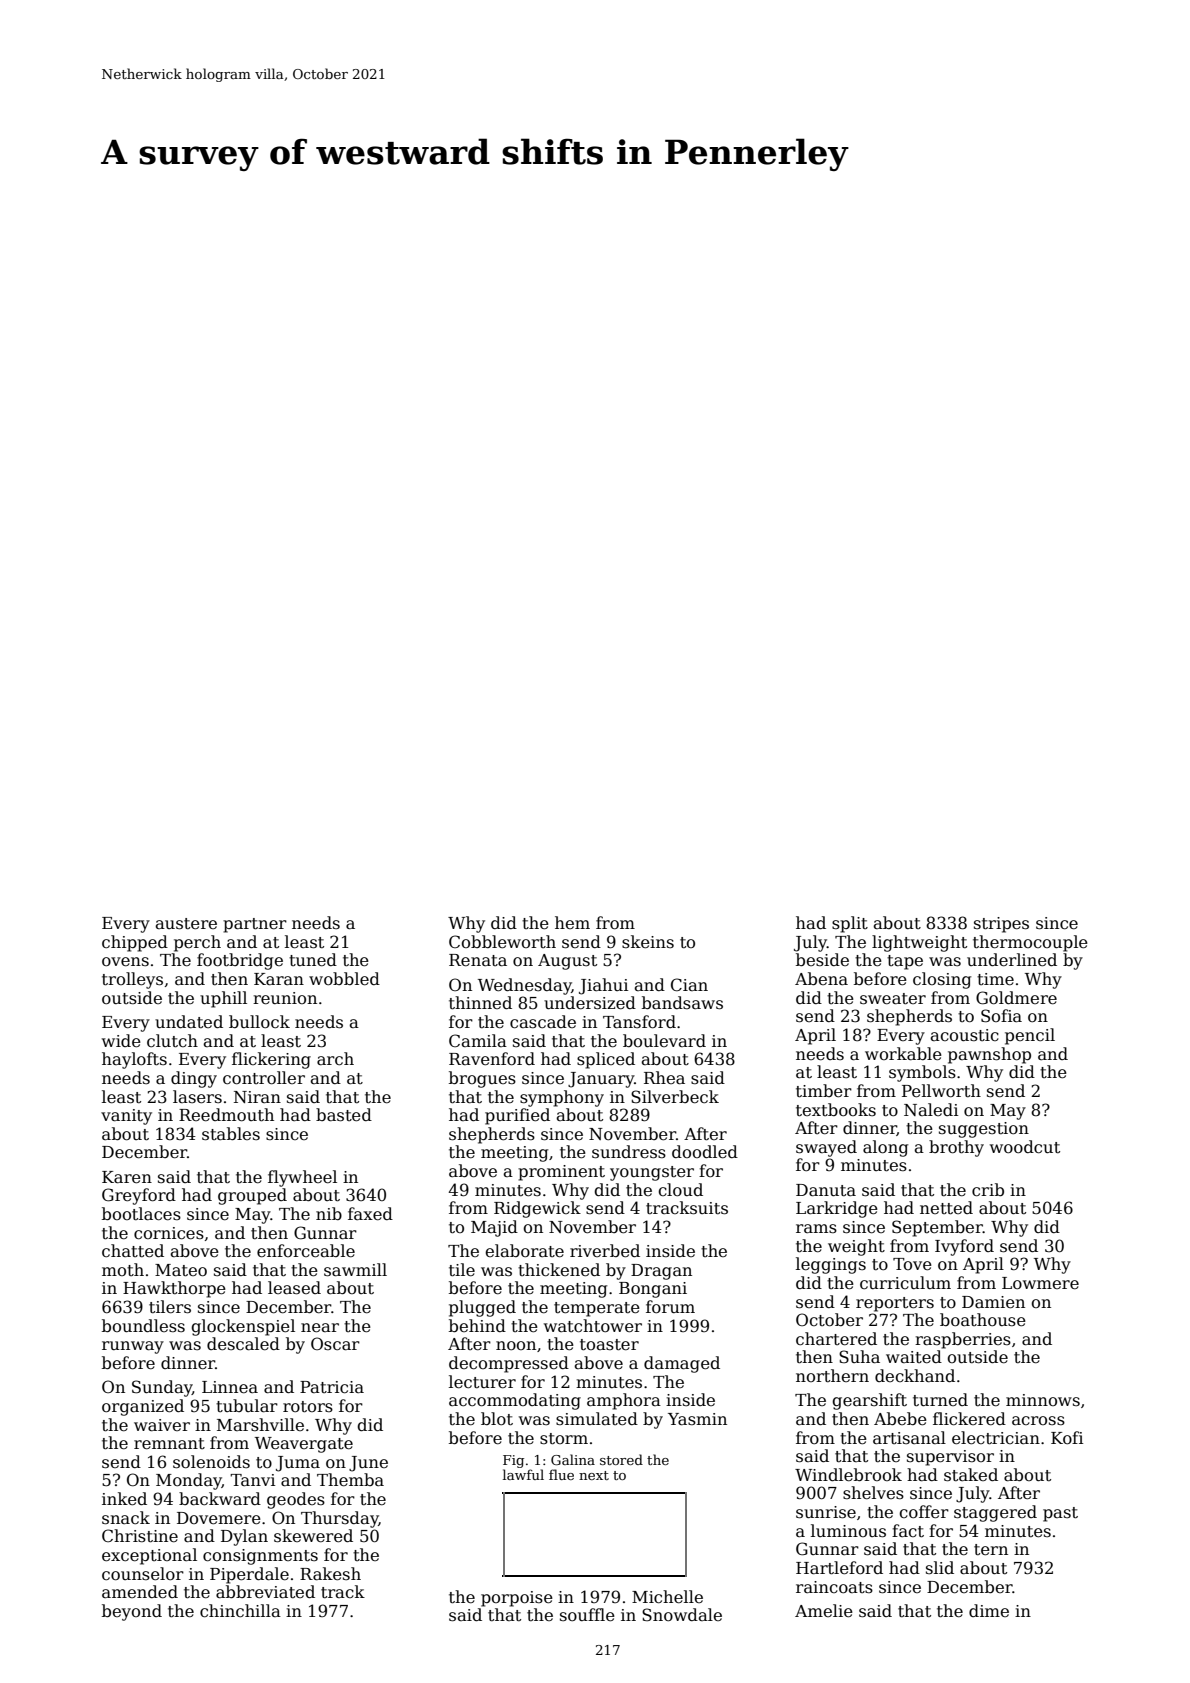 The image size is (1190, 1683). What do you see at coordinates (900, 1419) in the screenshot?
I see `Abebe` at bounding box center [900, 1419].
